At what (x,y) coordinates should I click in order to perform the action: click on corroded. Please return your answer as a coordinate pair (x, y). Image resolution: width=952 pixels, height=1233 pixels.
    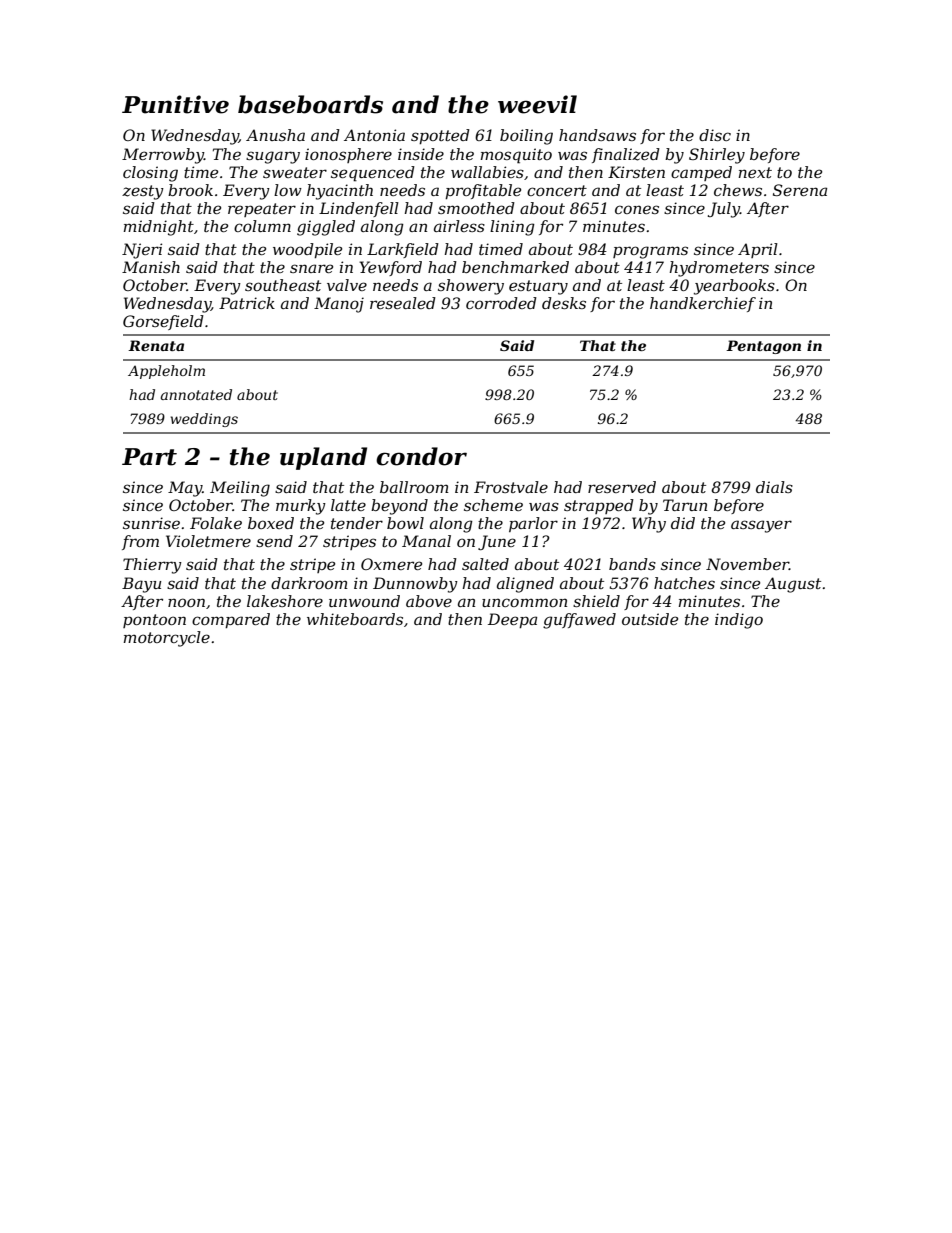
    Looking at the image, I should click on (501, 303).
